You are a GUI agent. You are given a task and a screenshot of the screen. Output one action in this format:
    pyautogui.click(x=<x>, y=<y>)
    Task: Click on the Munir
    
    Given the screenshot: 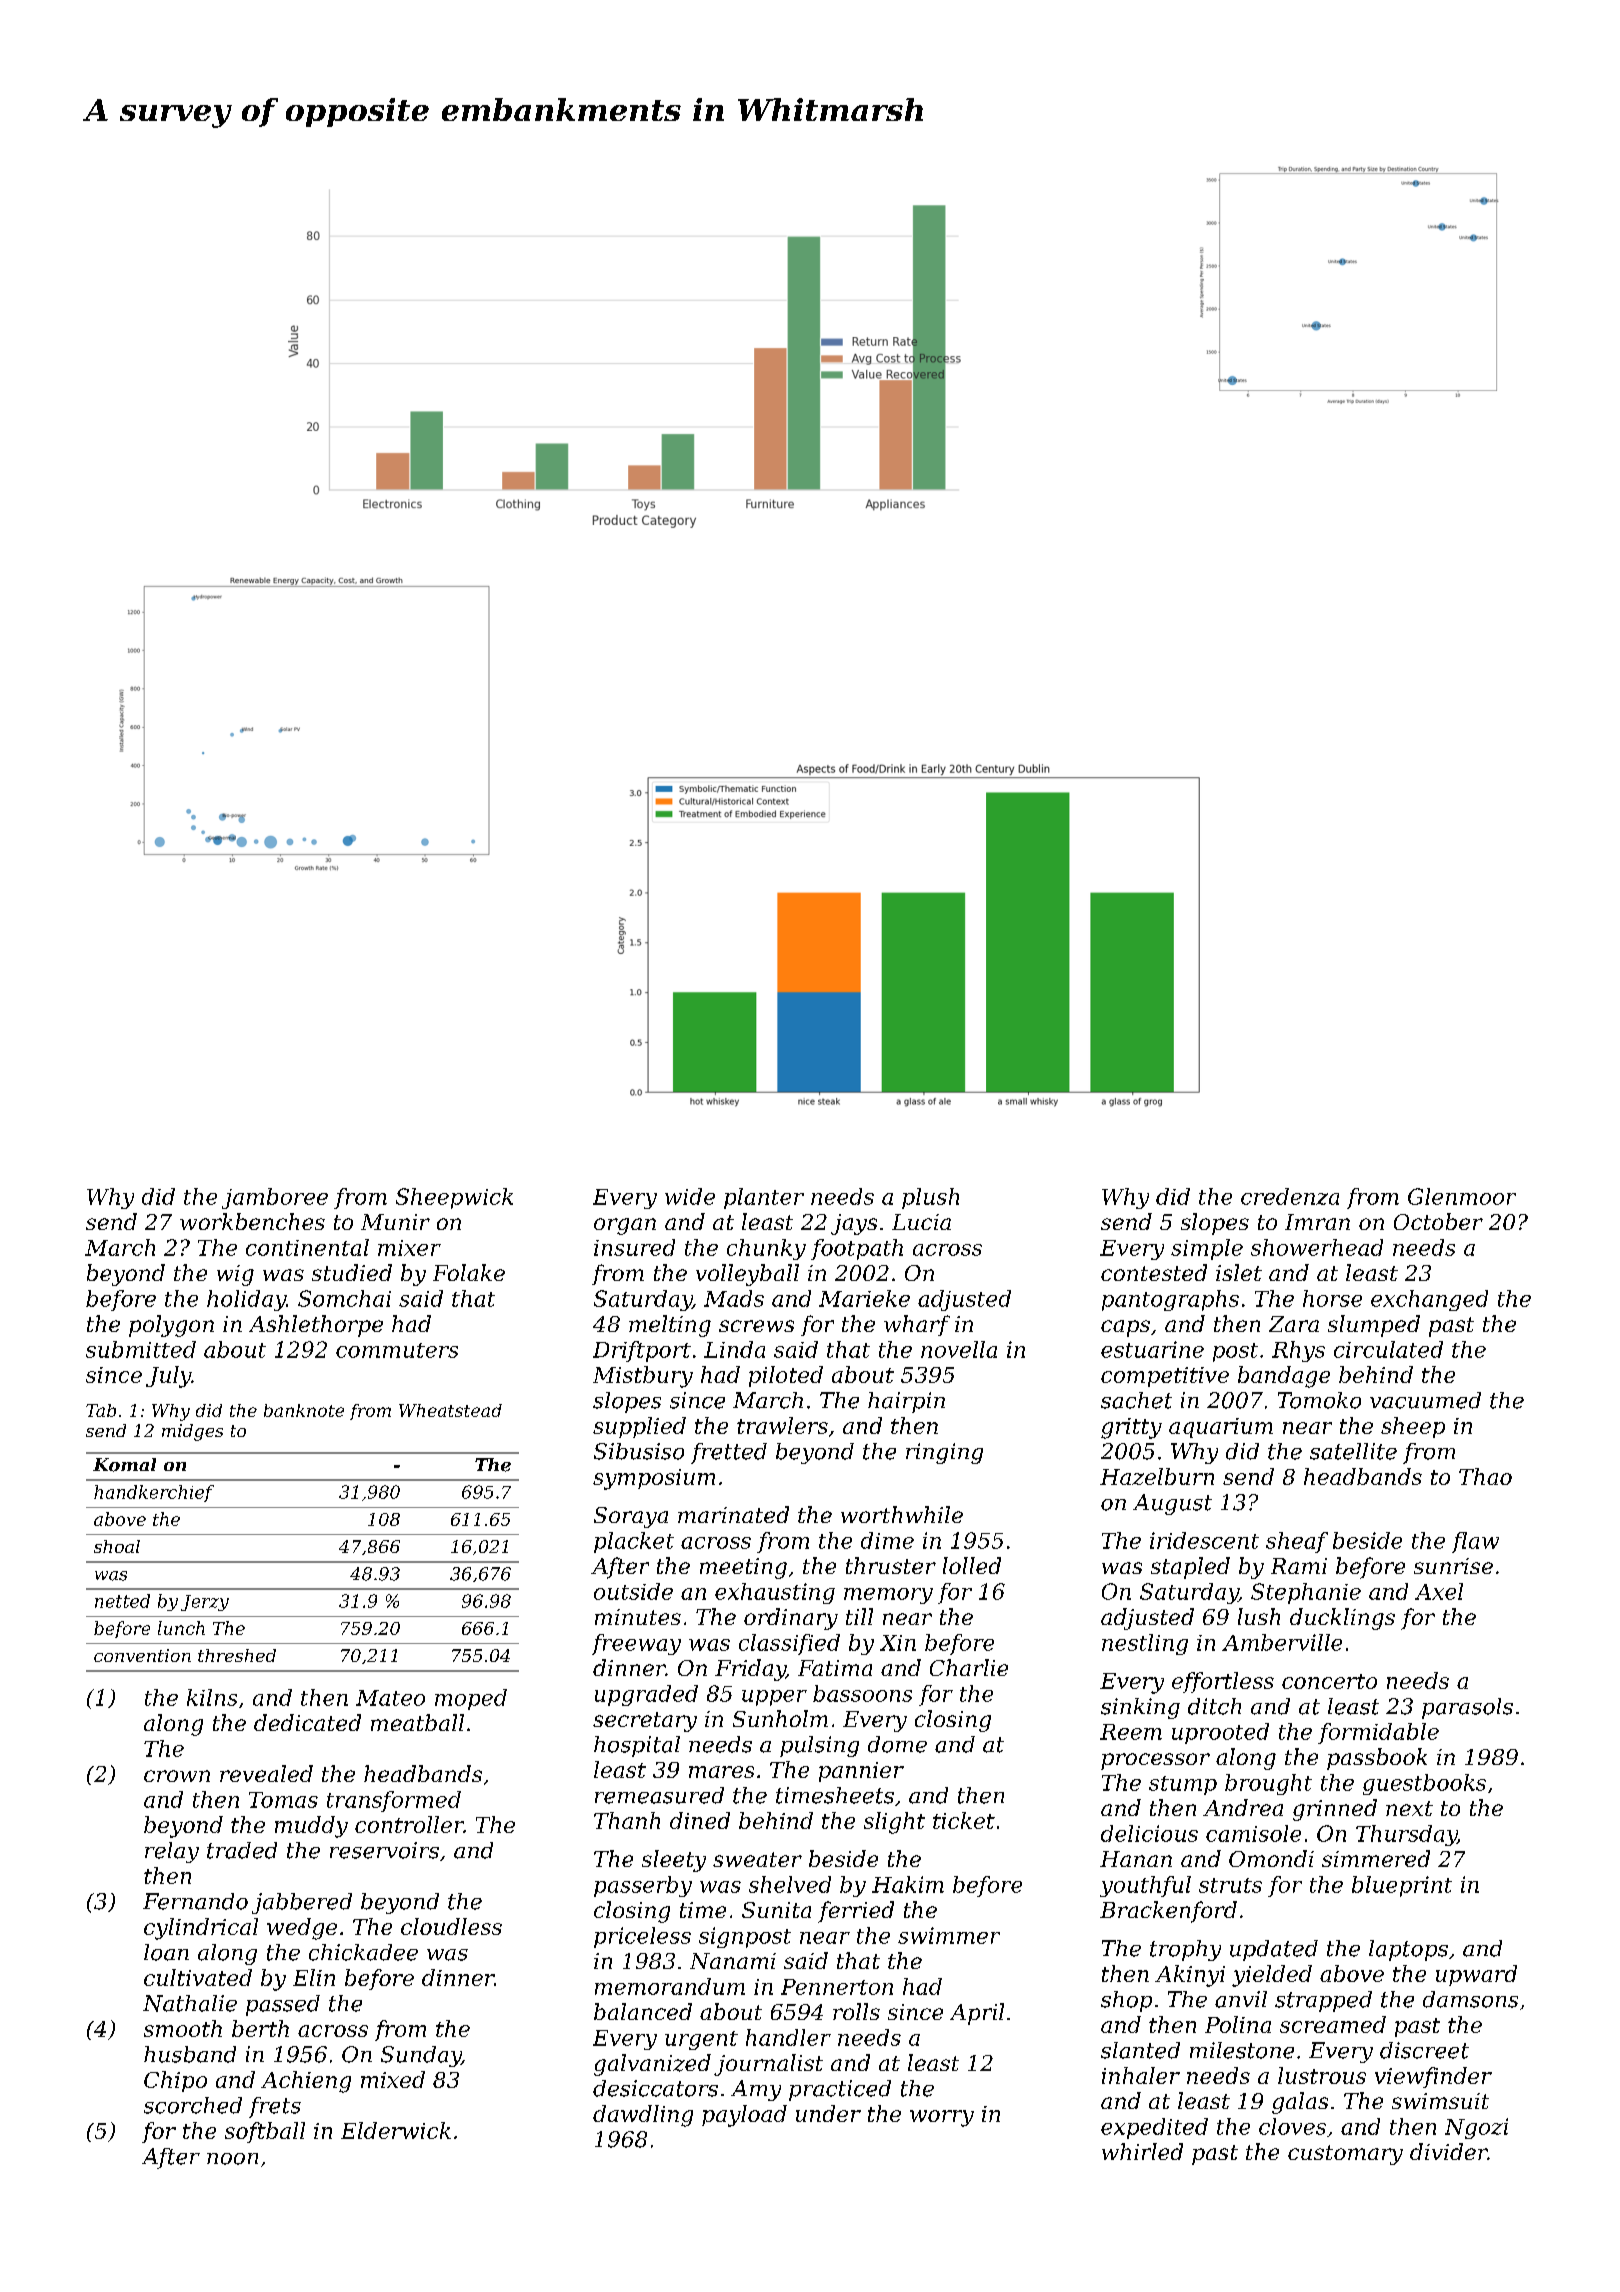 What is the action you would take?
    pyautogui.click(x=395, y=1222)
